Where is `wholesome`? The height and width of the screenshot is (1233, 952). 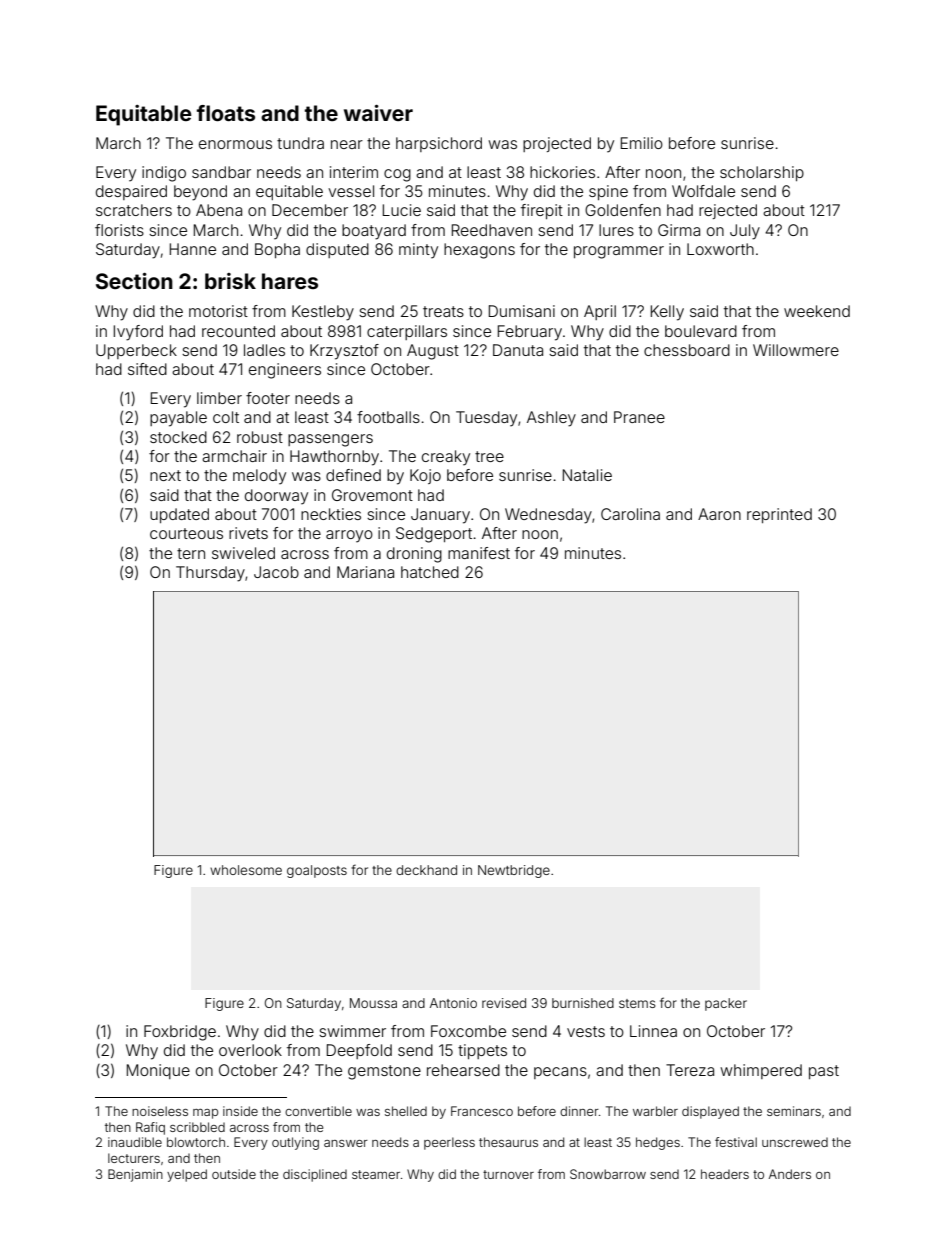 wholesome is located at coordinates (246, 870).
